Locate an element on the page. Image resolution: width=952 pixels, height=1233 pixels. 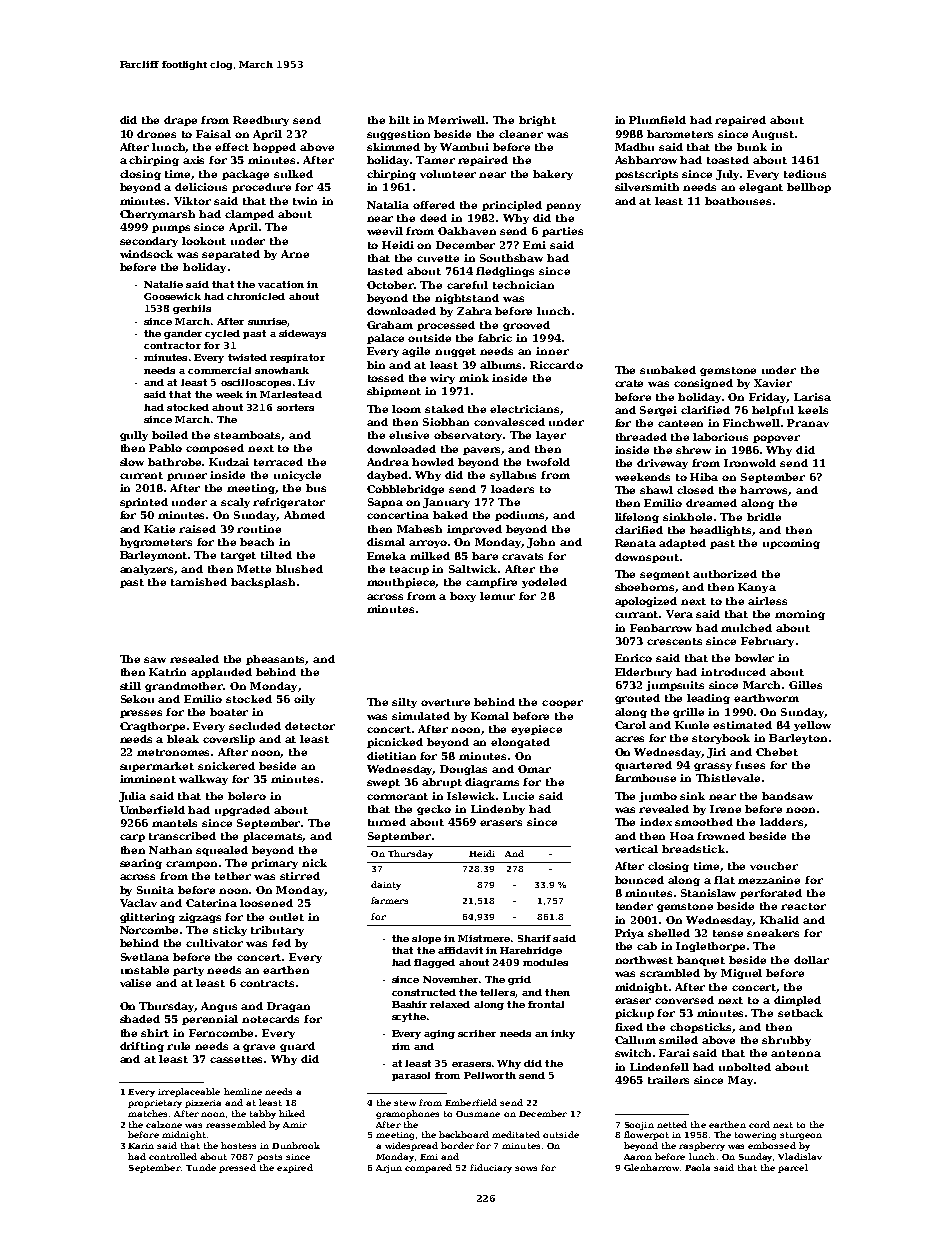
overture is located at coordinates (445, 702).
